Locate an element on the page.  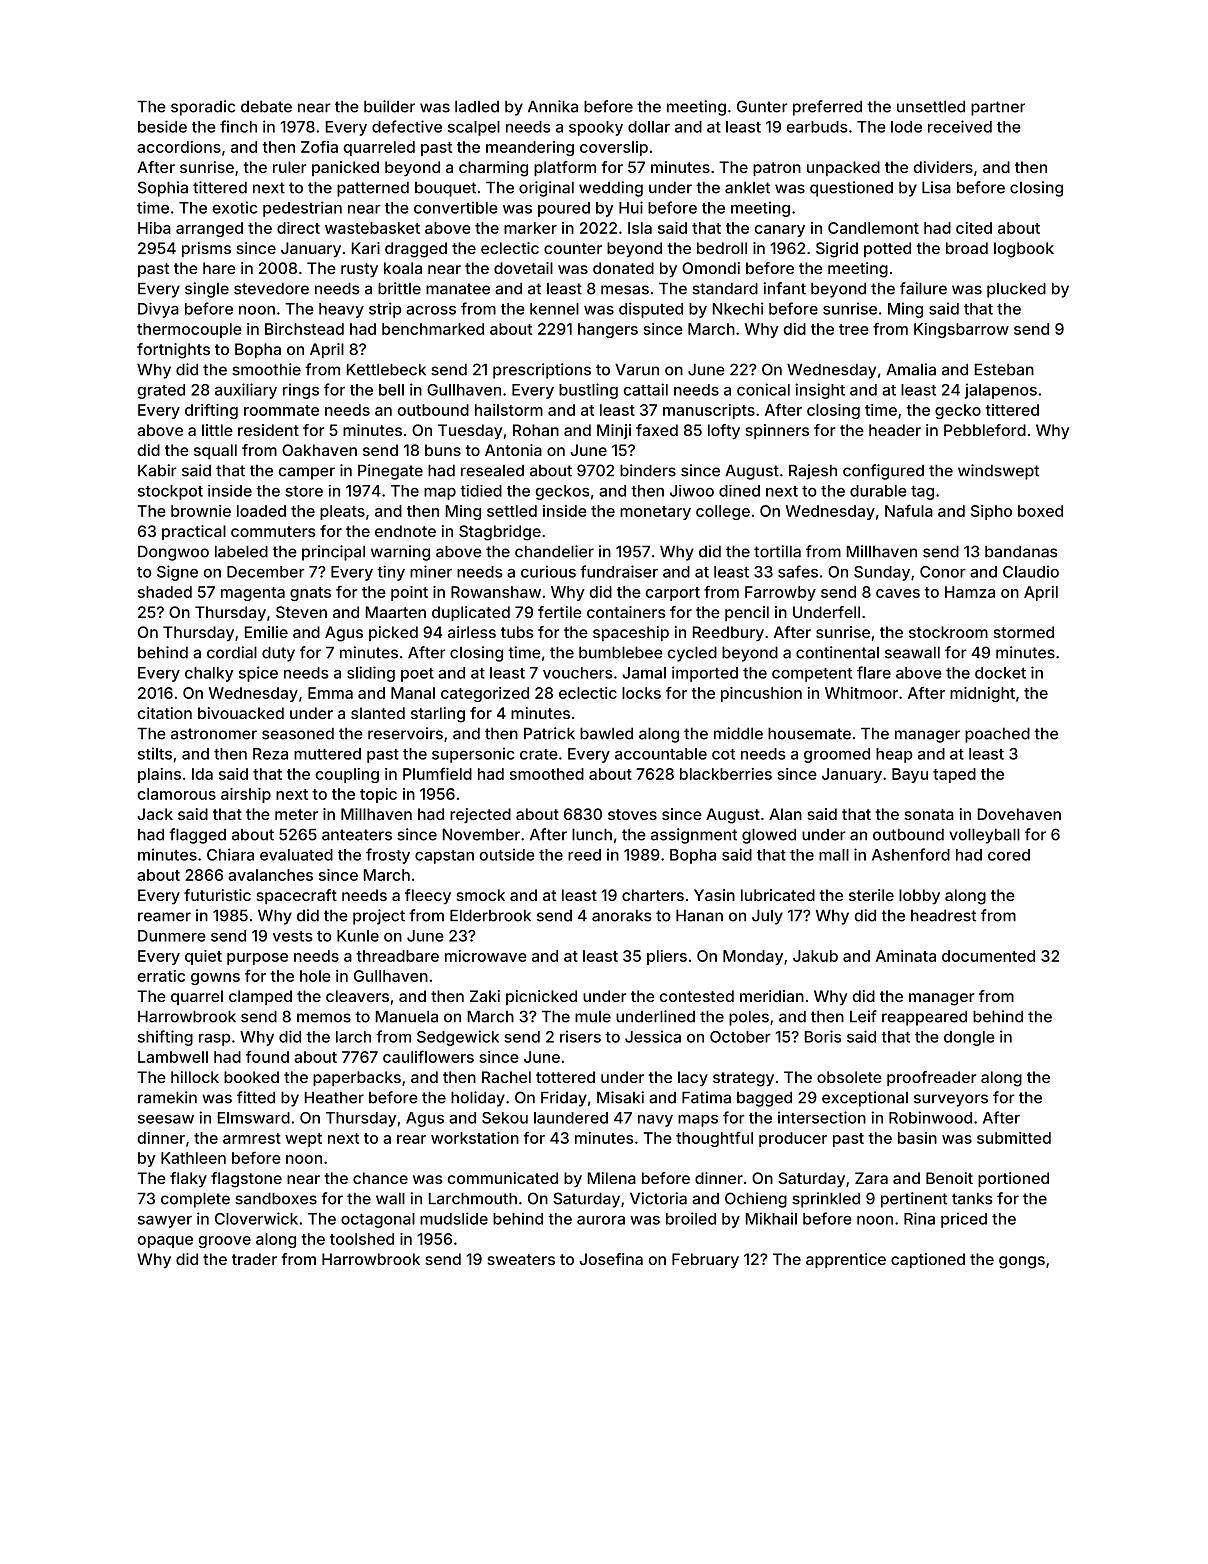
Elmsward is located at coordinates (254, 1118).
